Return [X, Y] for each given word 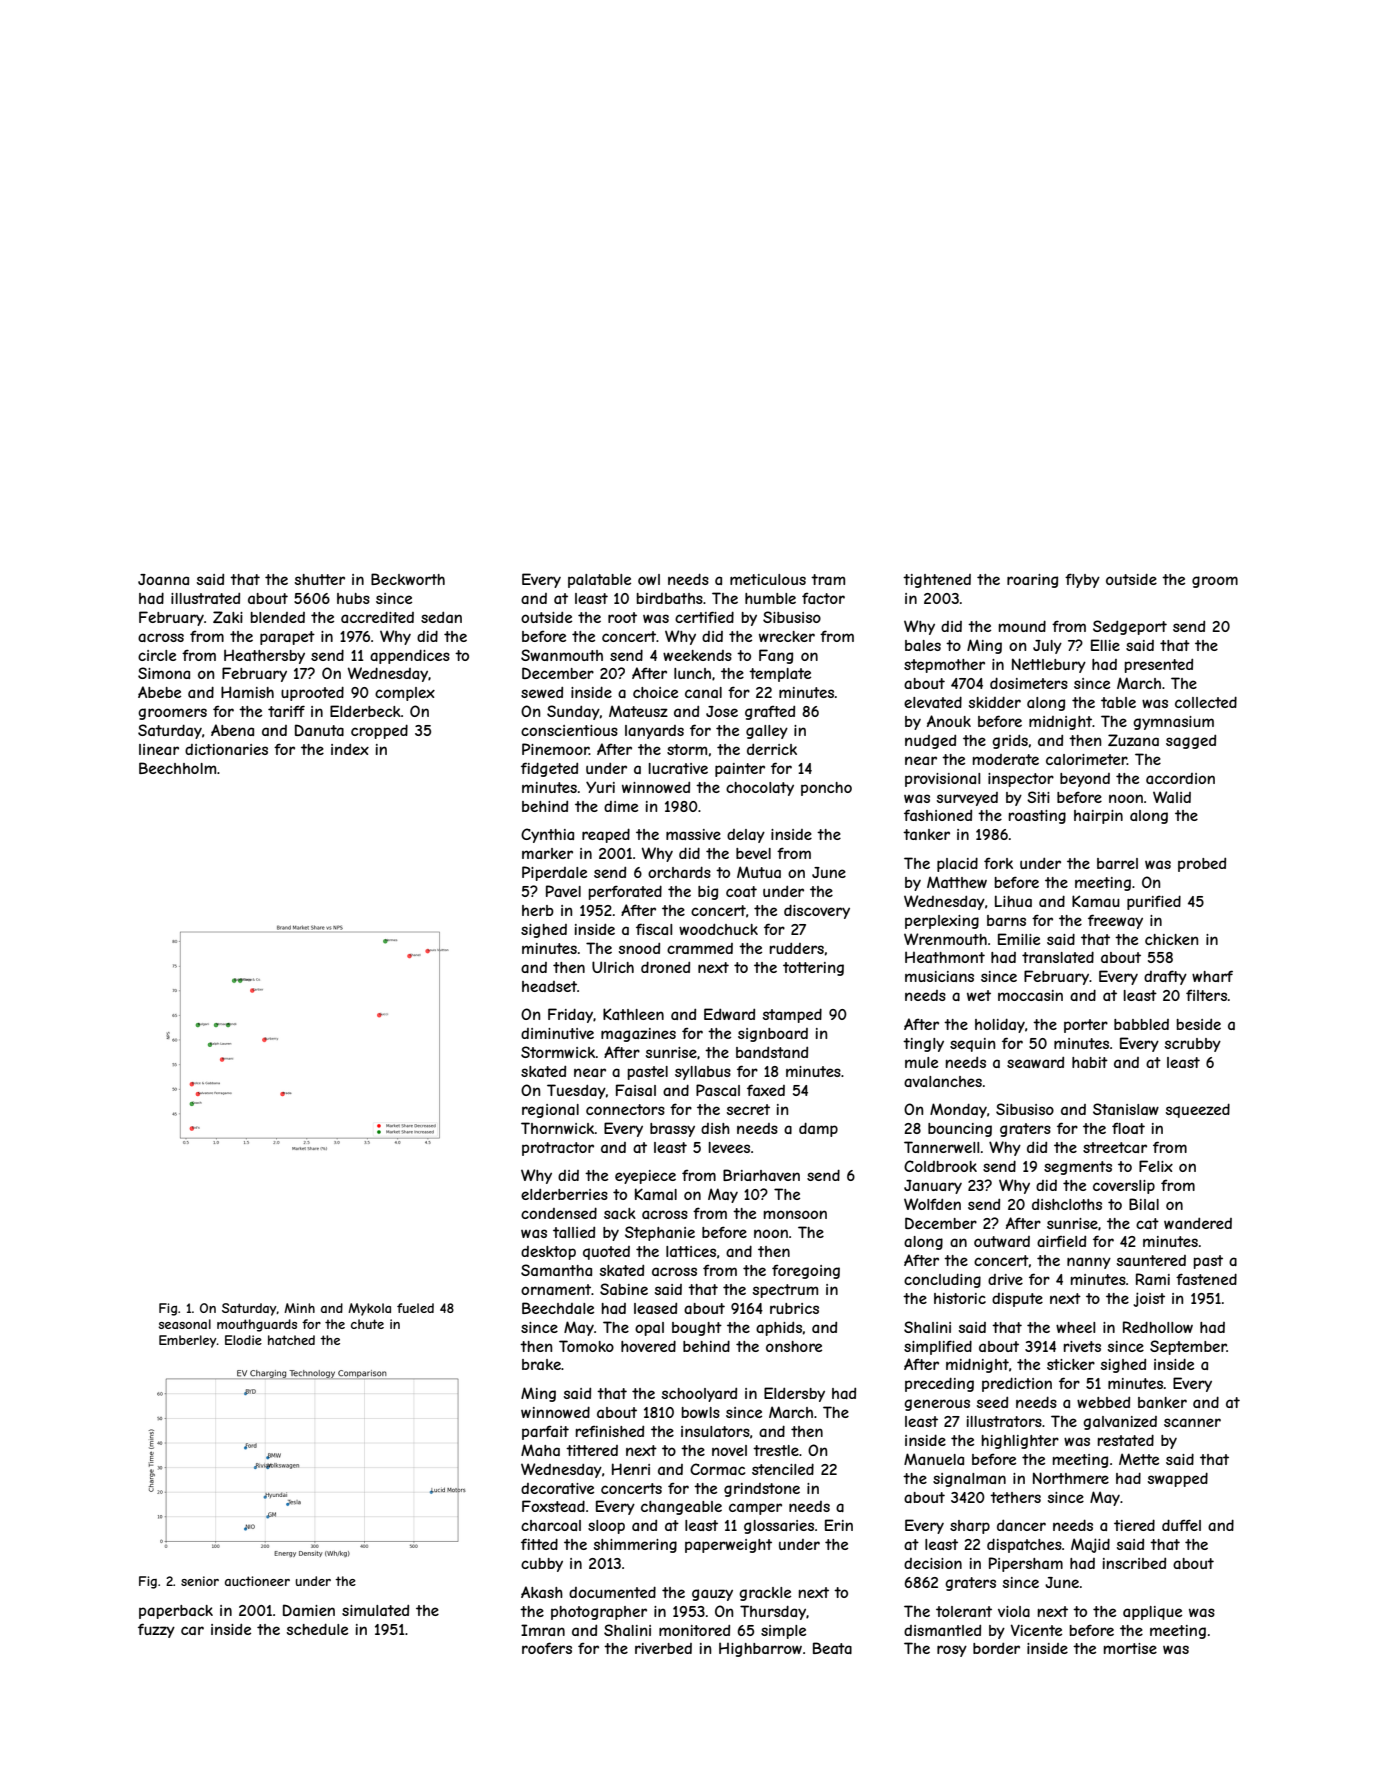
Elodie [243, 1340]
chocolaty [760, 789]
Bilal [1144, 1204]
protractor [558, 1149]
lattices [691, 1251]
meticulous [768, 579]
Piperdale [554, 873]
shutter [320, 579]
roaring [1032, 581]
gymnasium [1173, 723]
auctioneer [257, 1581]
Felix [1156, 1166]
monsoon [795, 1214]
